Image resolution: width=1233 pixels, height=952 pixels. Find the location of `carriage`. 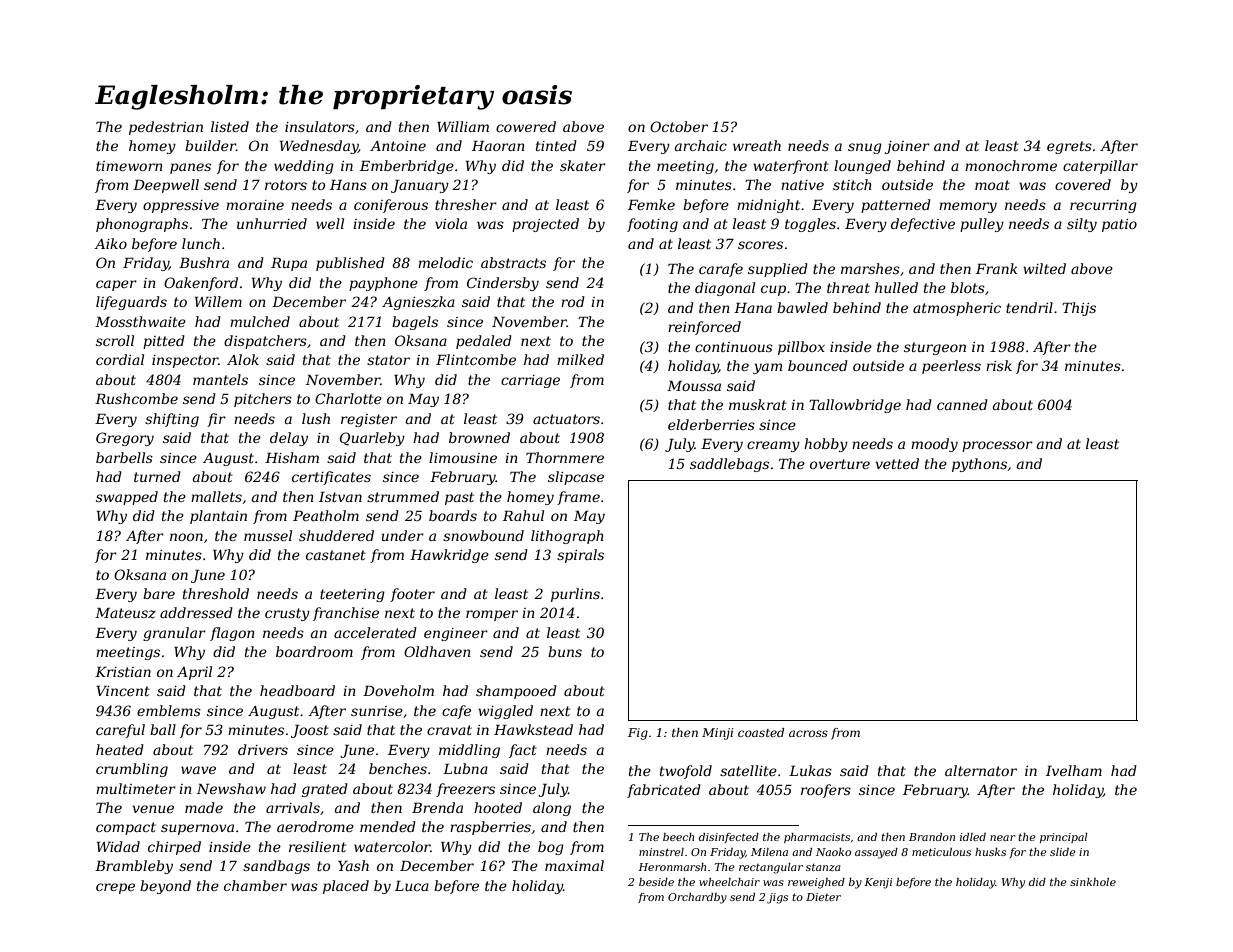

carriage is located at coordinates (530, 381).
